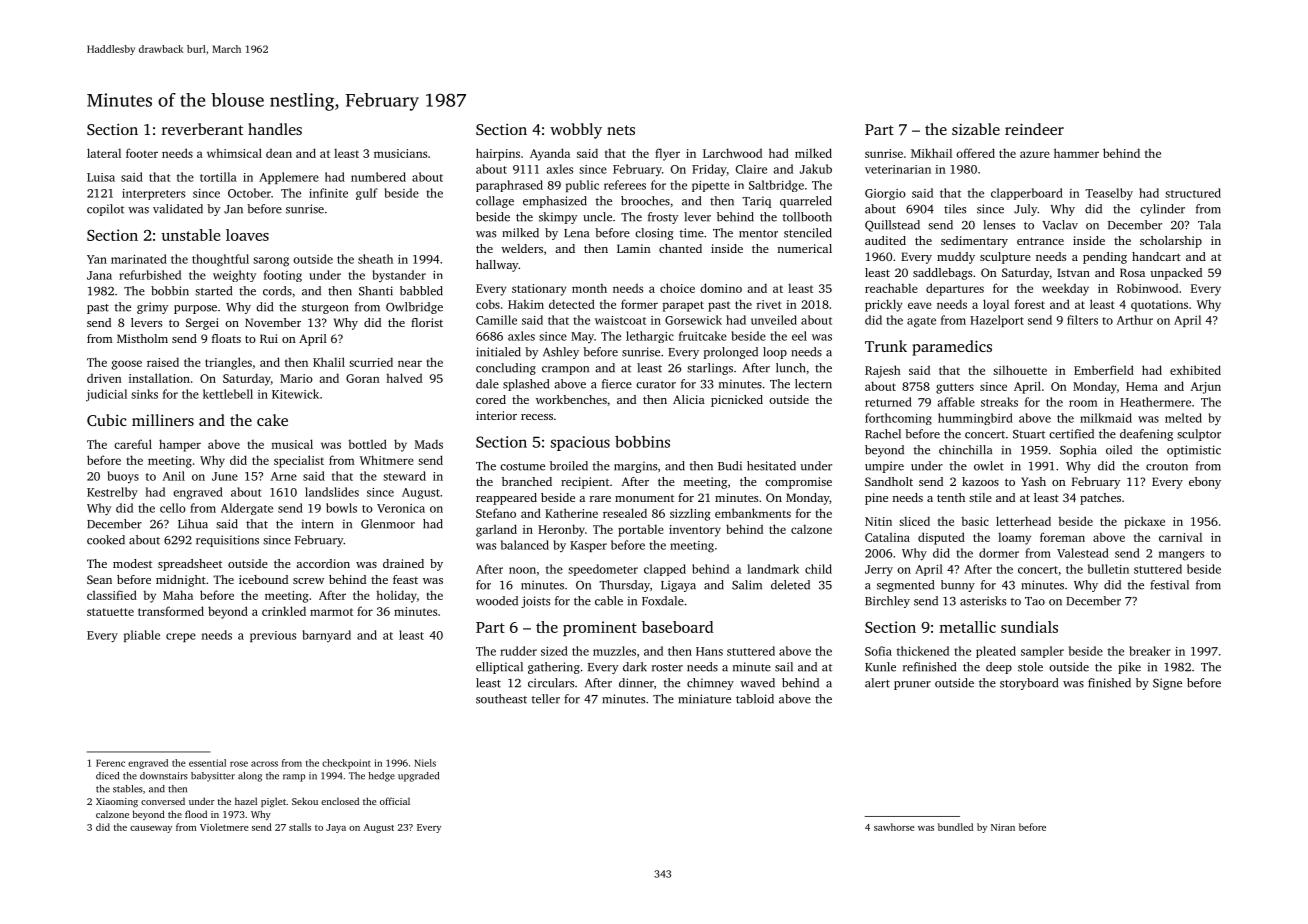 This screenshot has height=924, width=1308. What do you see at coordinates (213, 777) in the screenshot?
I see `babysitter` at bounding box center [213, 777].
